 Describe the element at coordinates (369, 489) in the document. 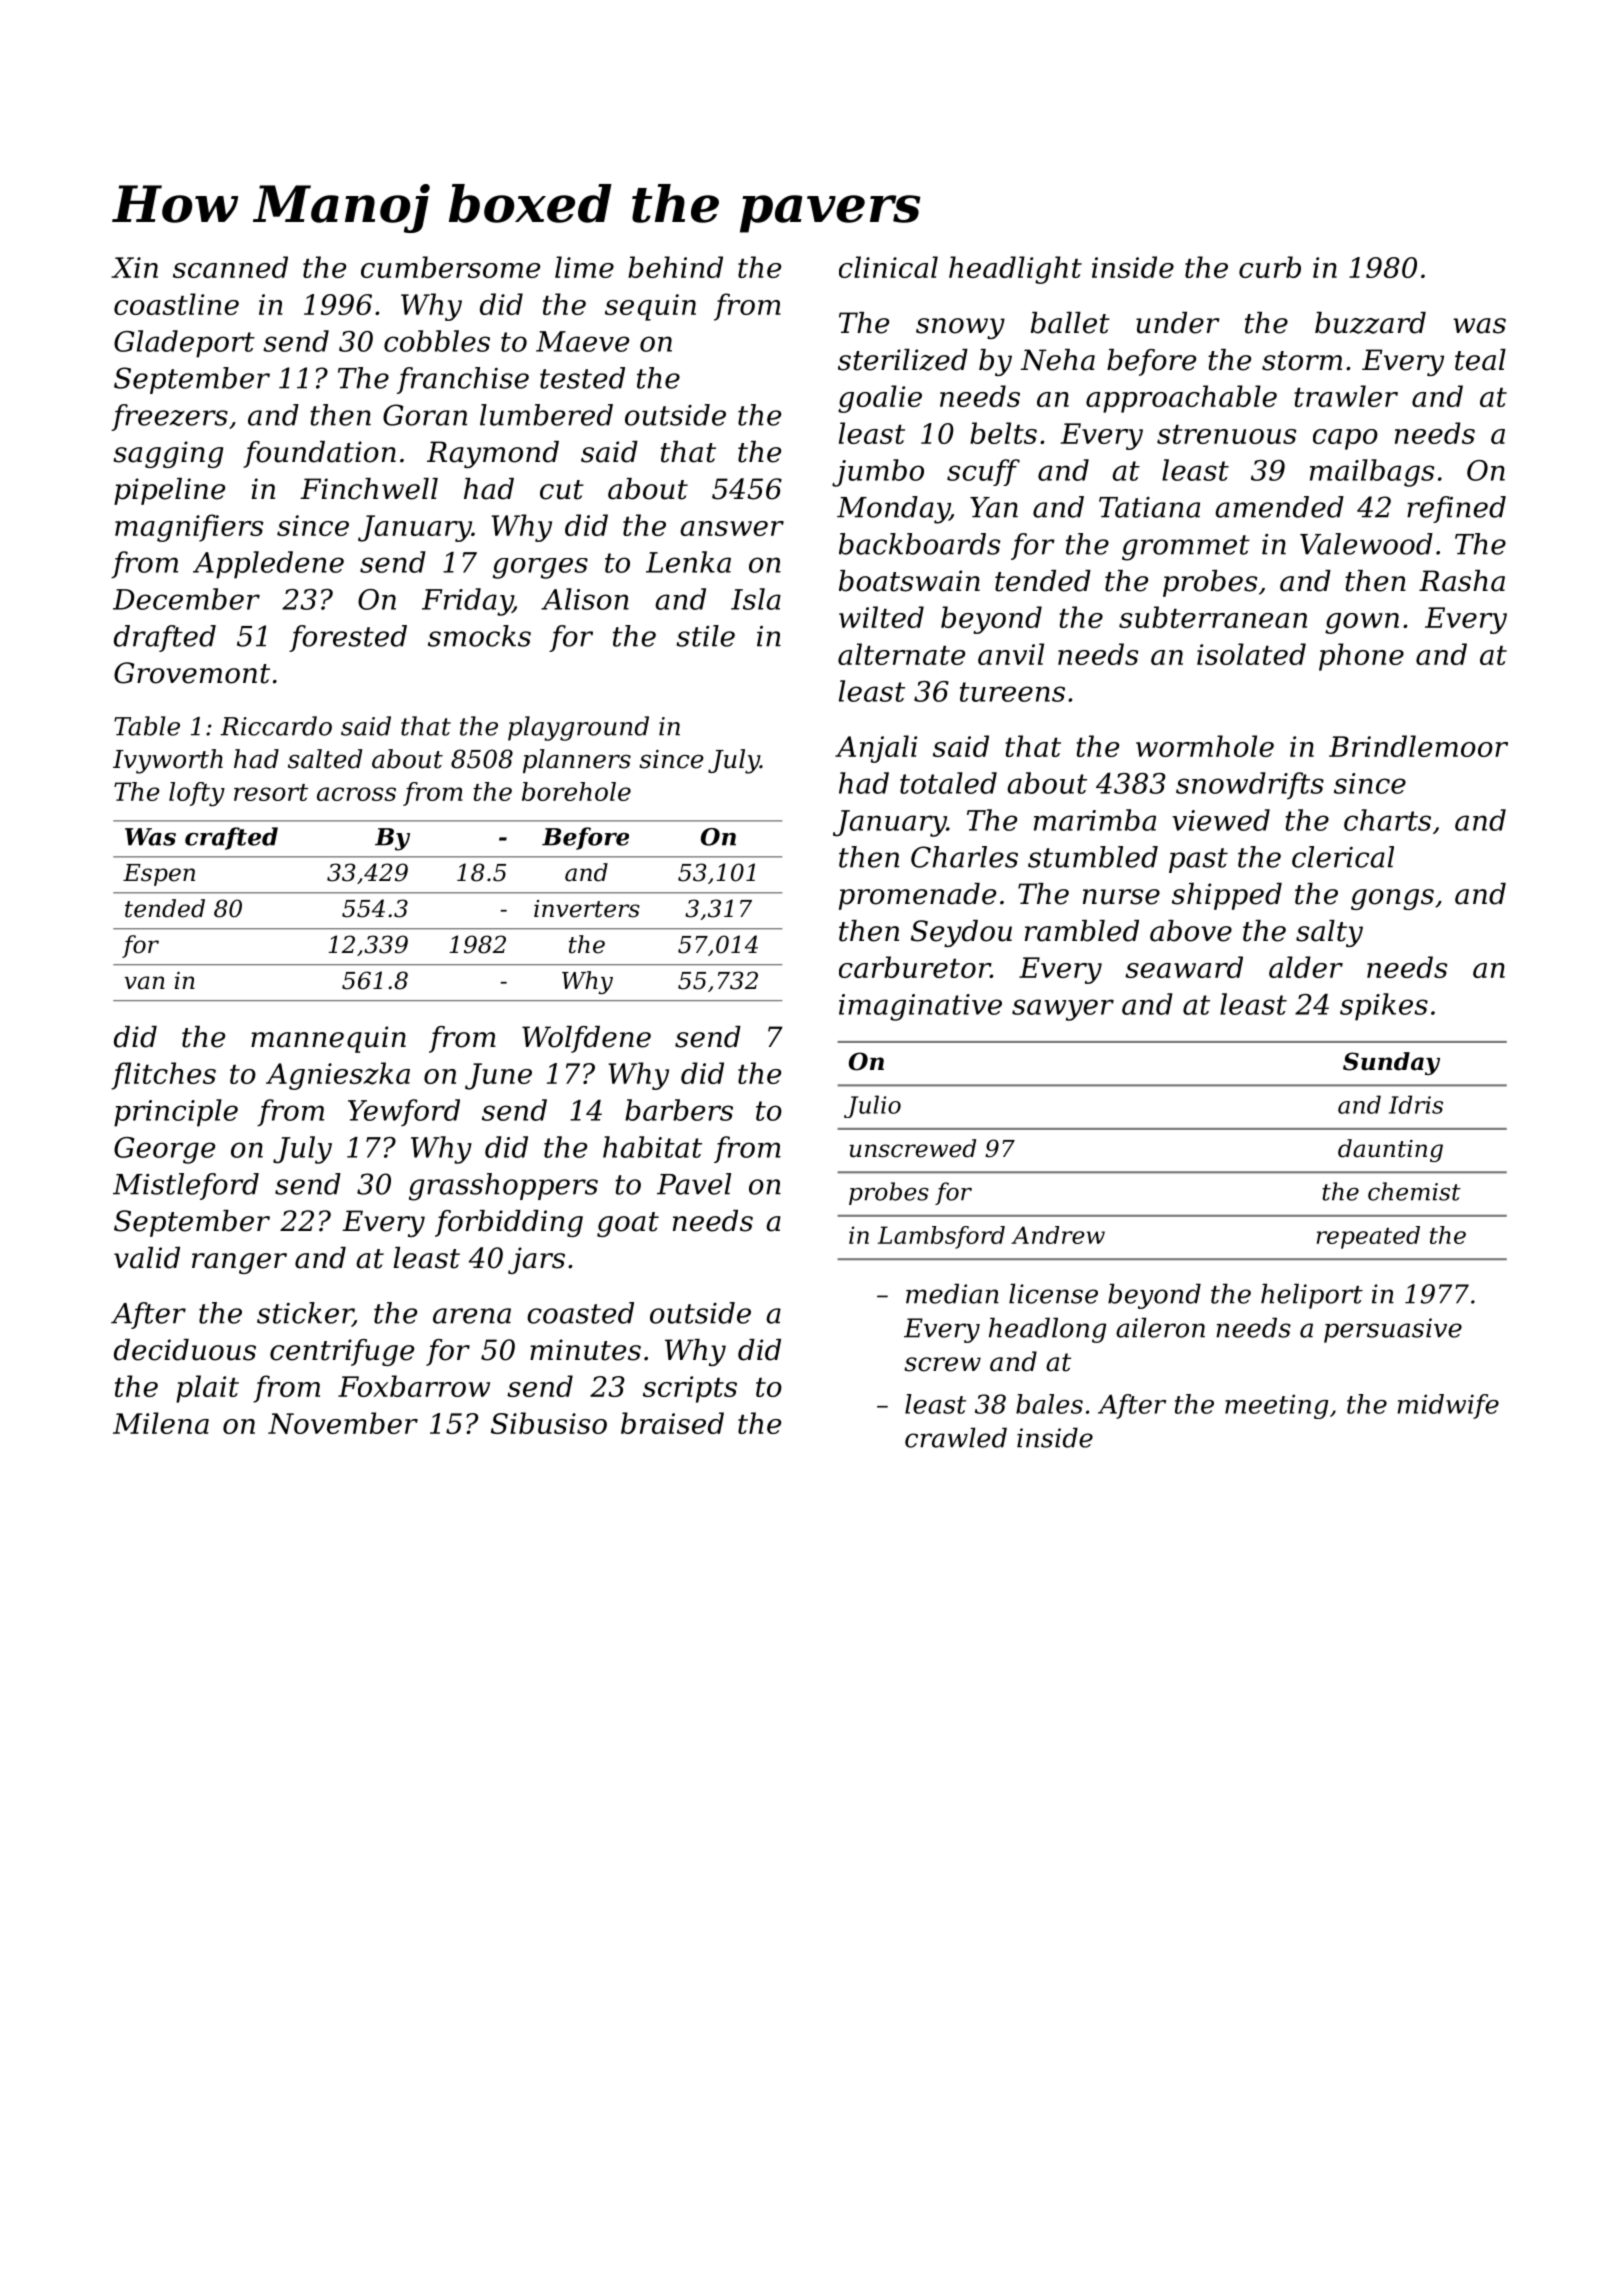

I see `Finchwell` at that location.
